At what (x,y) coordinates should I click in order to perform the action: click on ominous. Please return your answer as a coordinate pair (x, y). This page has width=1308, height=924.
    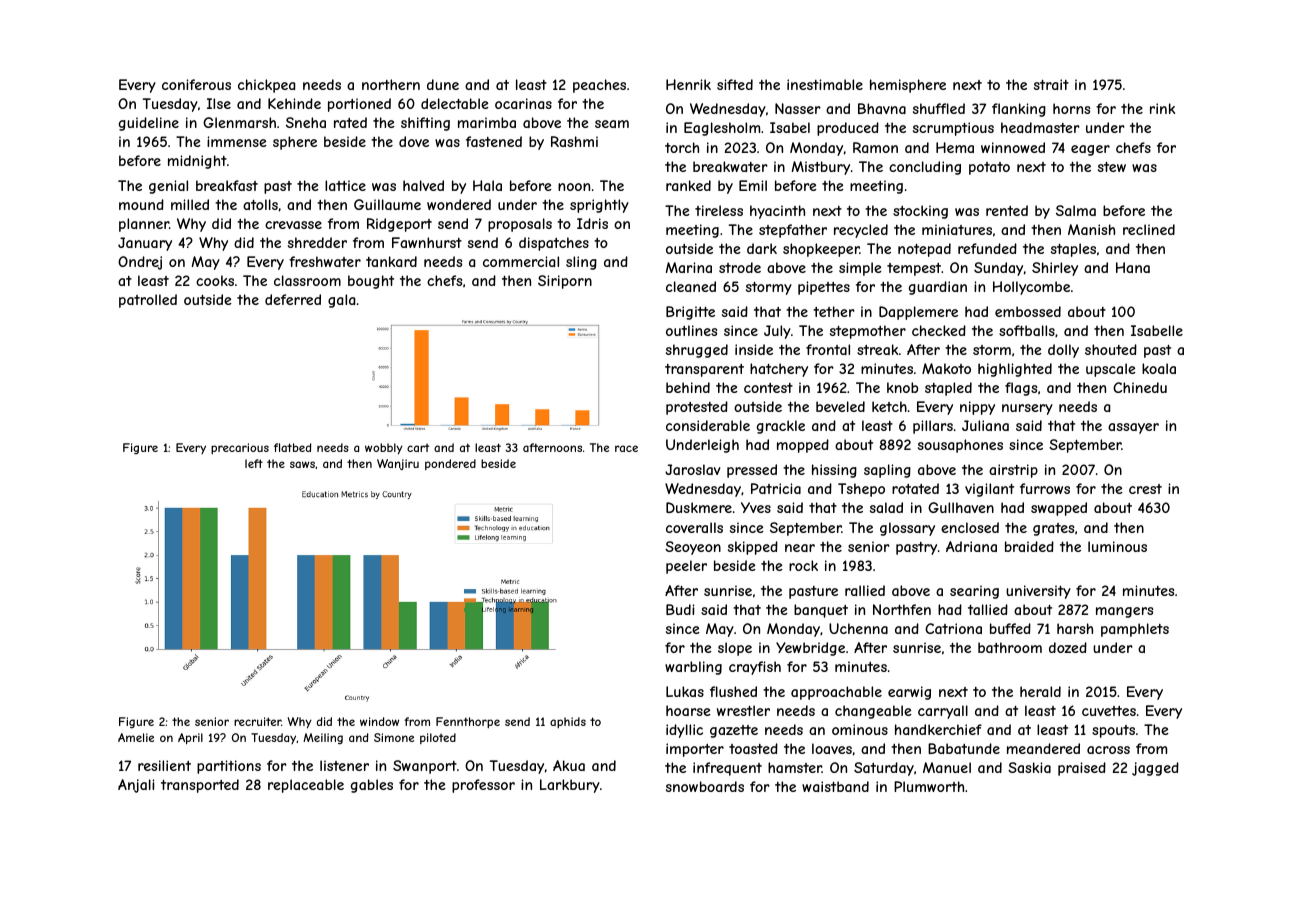
    Looking at the image, I should click on (860, 729).
